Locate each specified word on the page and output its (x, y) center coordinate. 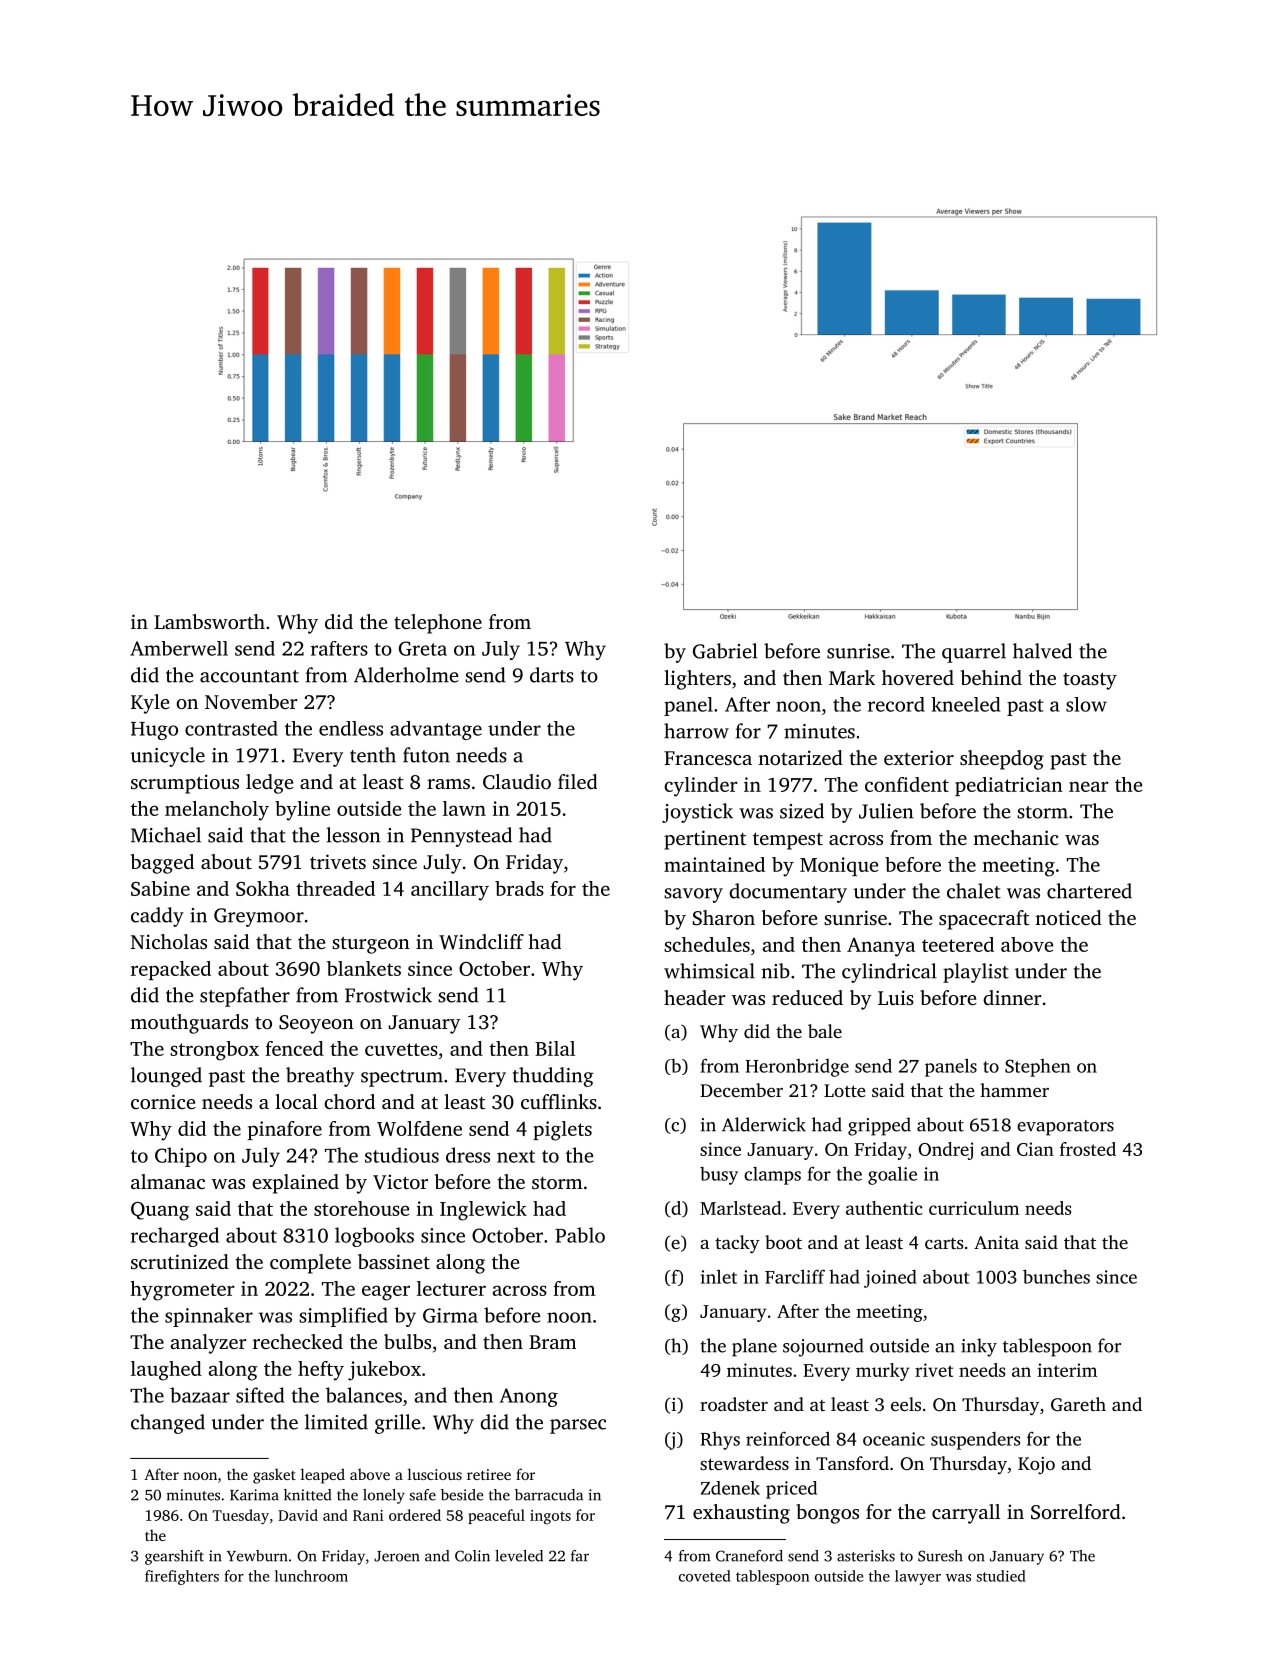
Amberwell (179, 648)
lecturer (451, 1288)
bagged (162, 864)
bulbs (407, 1341)
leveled (519, 1556)
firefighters (182, 1577)
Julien (886, 811)
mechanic (1016, 837)
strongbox (214, 1051)
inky (979, 1347)
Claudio (517, 782)
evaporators (1065, 1128)
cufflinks (559, 1101)
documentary (788, 893)
